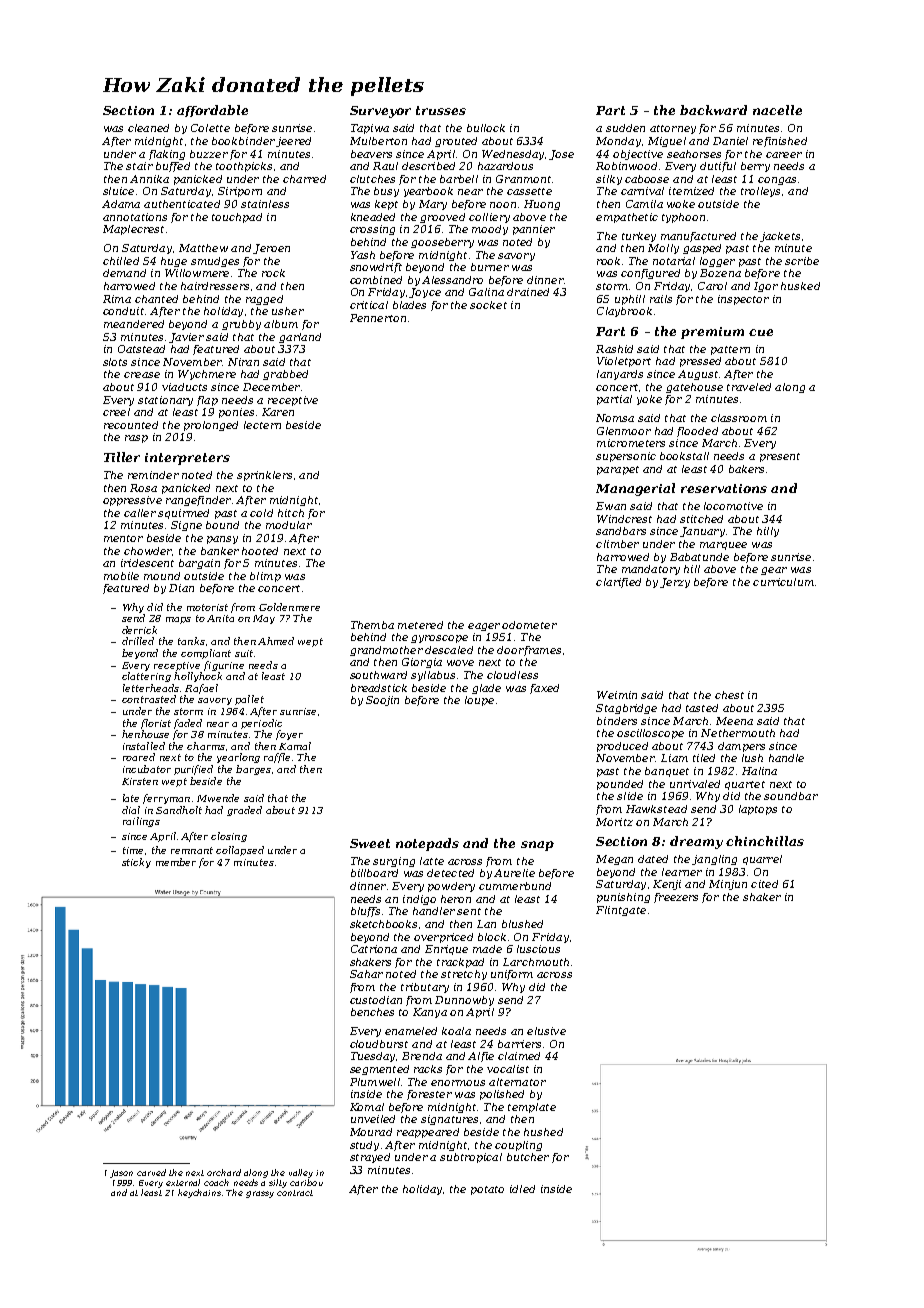  Describe the element at coordinates (460, 663) in the page. I see `wove` at that location.
